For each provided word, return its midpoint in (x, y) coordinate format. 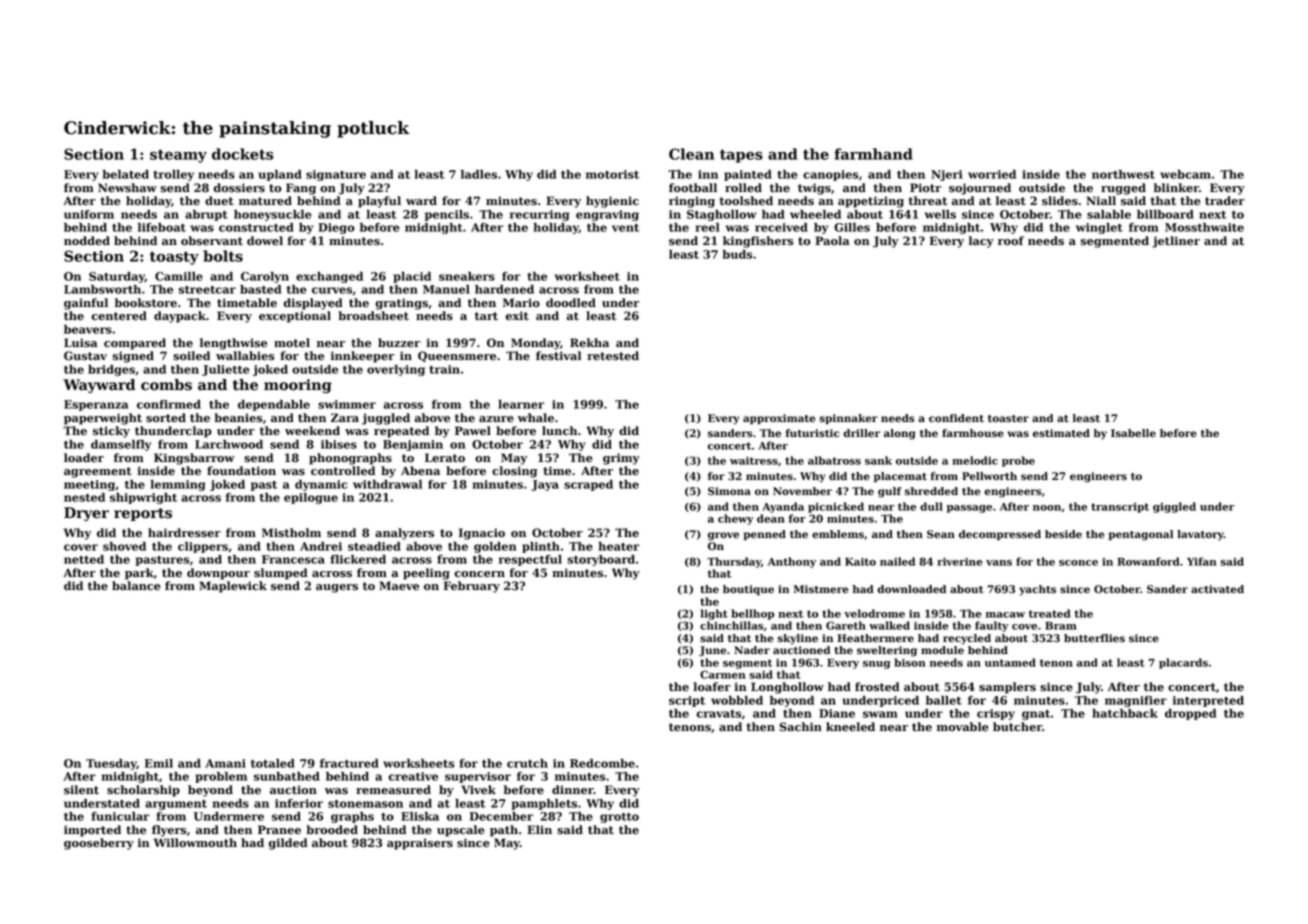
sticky (111, 432)
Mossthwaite (1204, 227)
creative (413, 776)
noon (1047, 508)
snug (876, 665)
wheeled (815, 214)
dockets (242, 154)
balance (136, 586)
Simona (729, 491)
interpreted (1208, 701)
